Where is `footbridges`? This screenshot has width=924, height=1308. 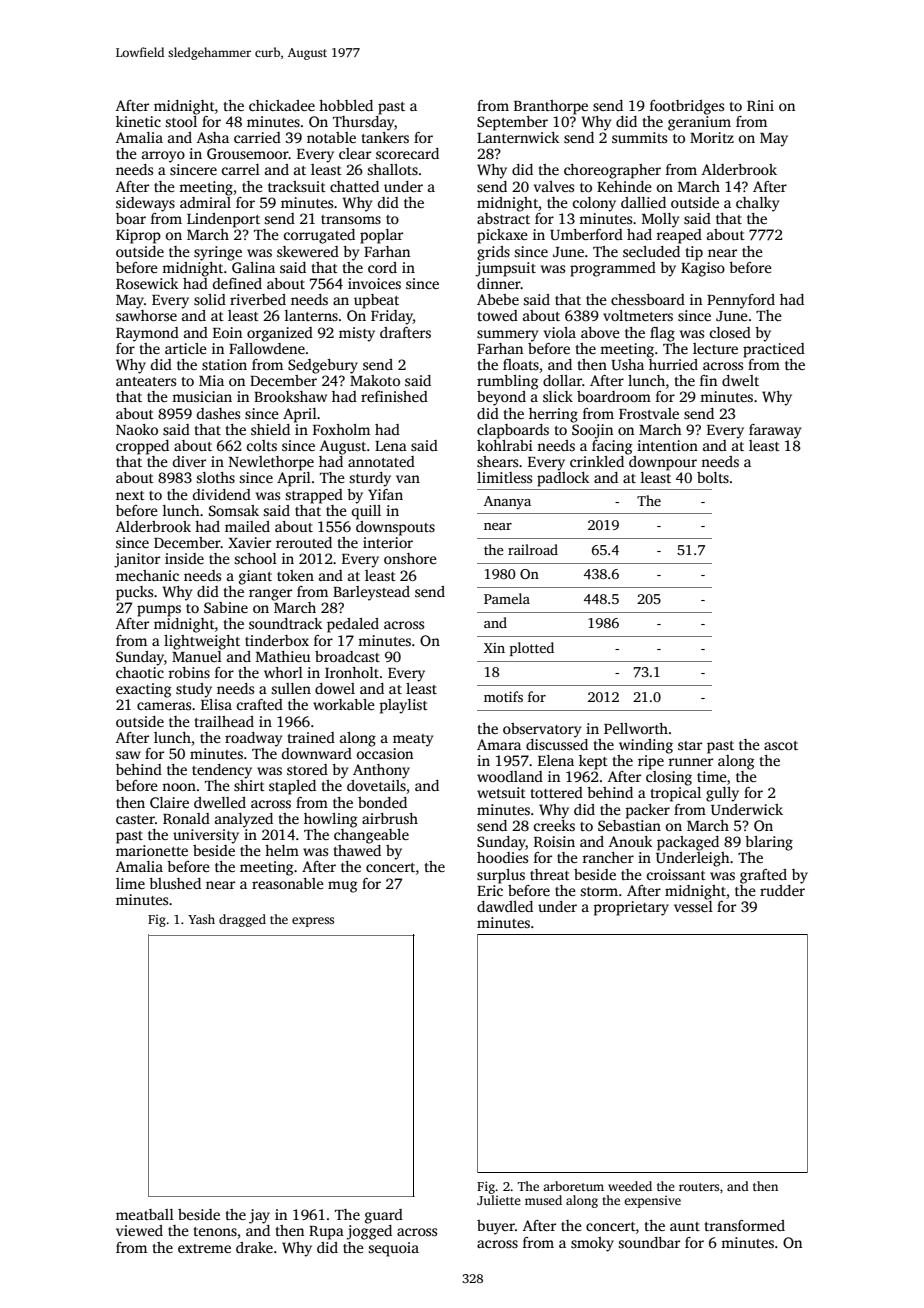 footbridges is located at coordinates (687, 107).
